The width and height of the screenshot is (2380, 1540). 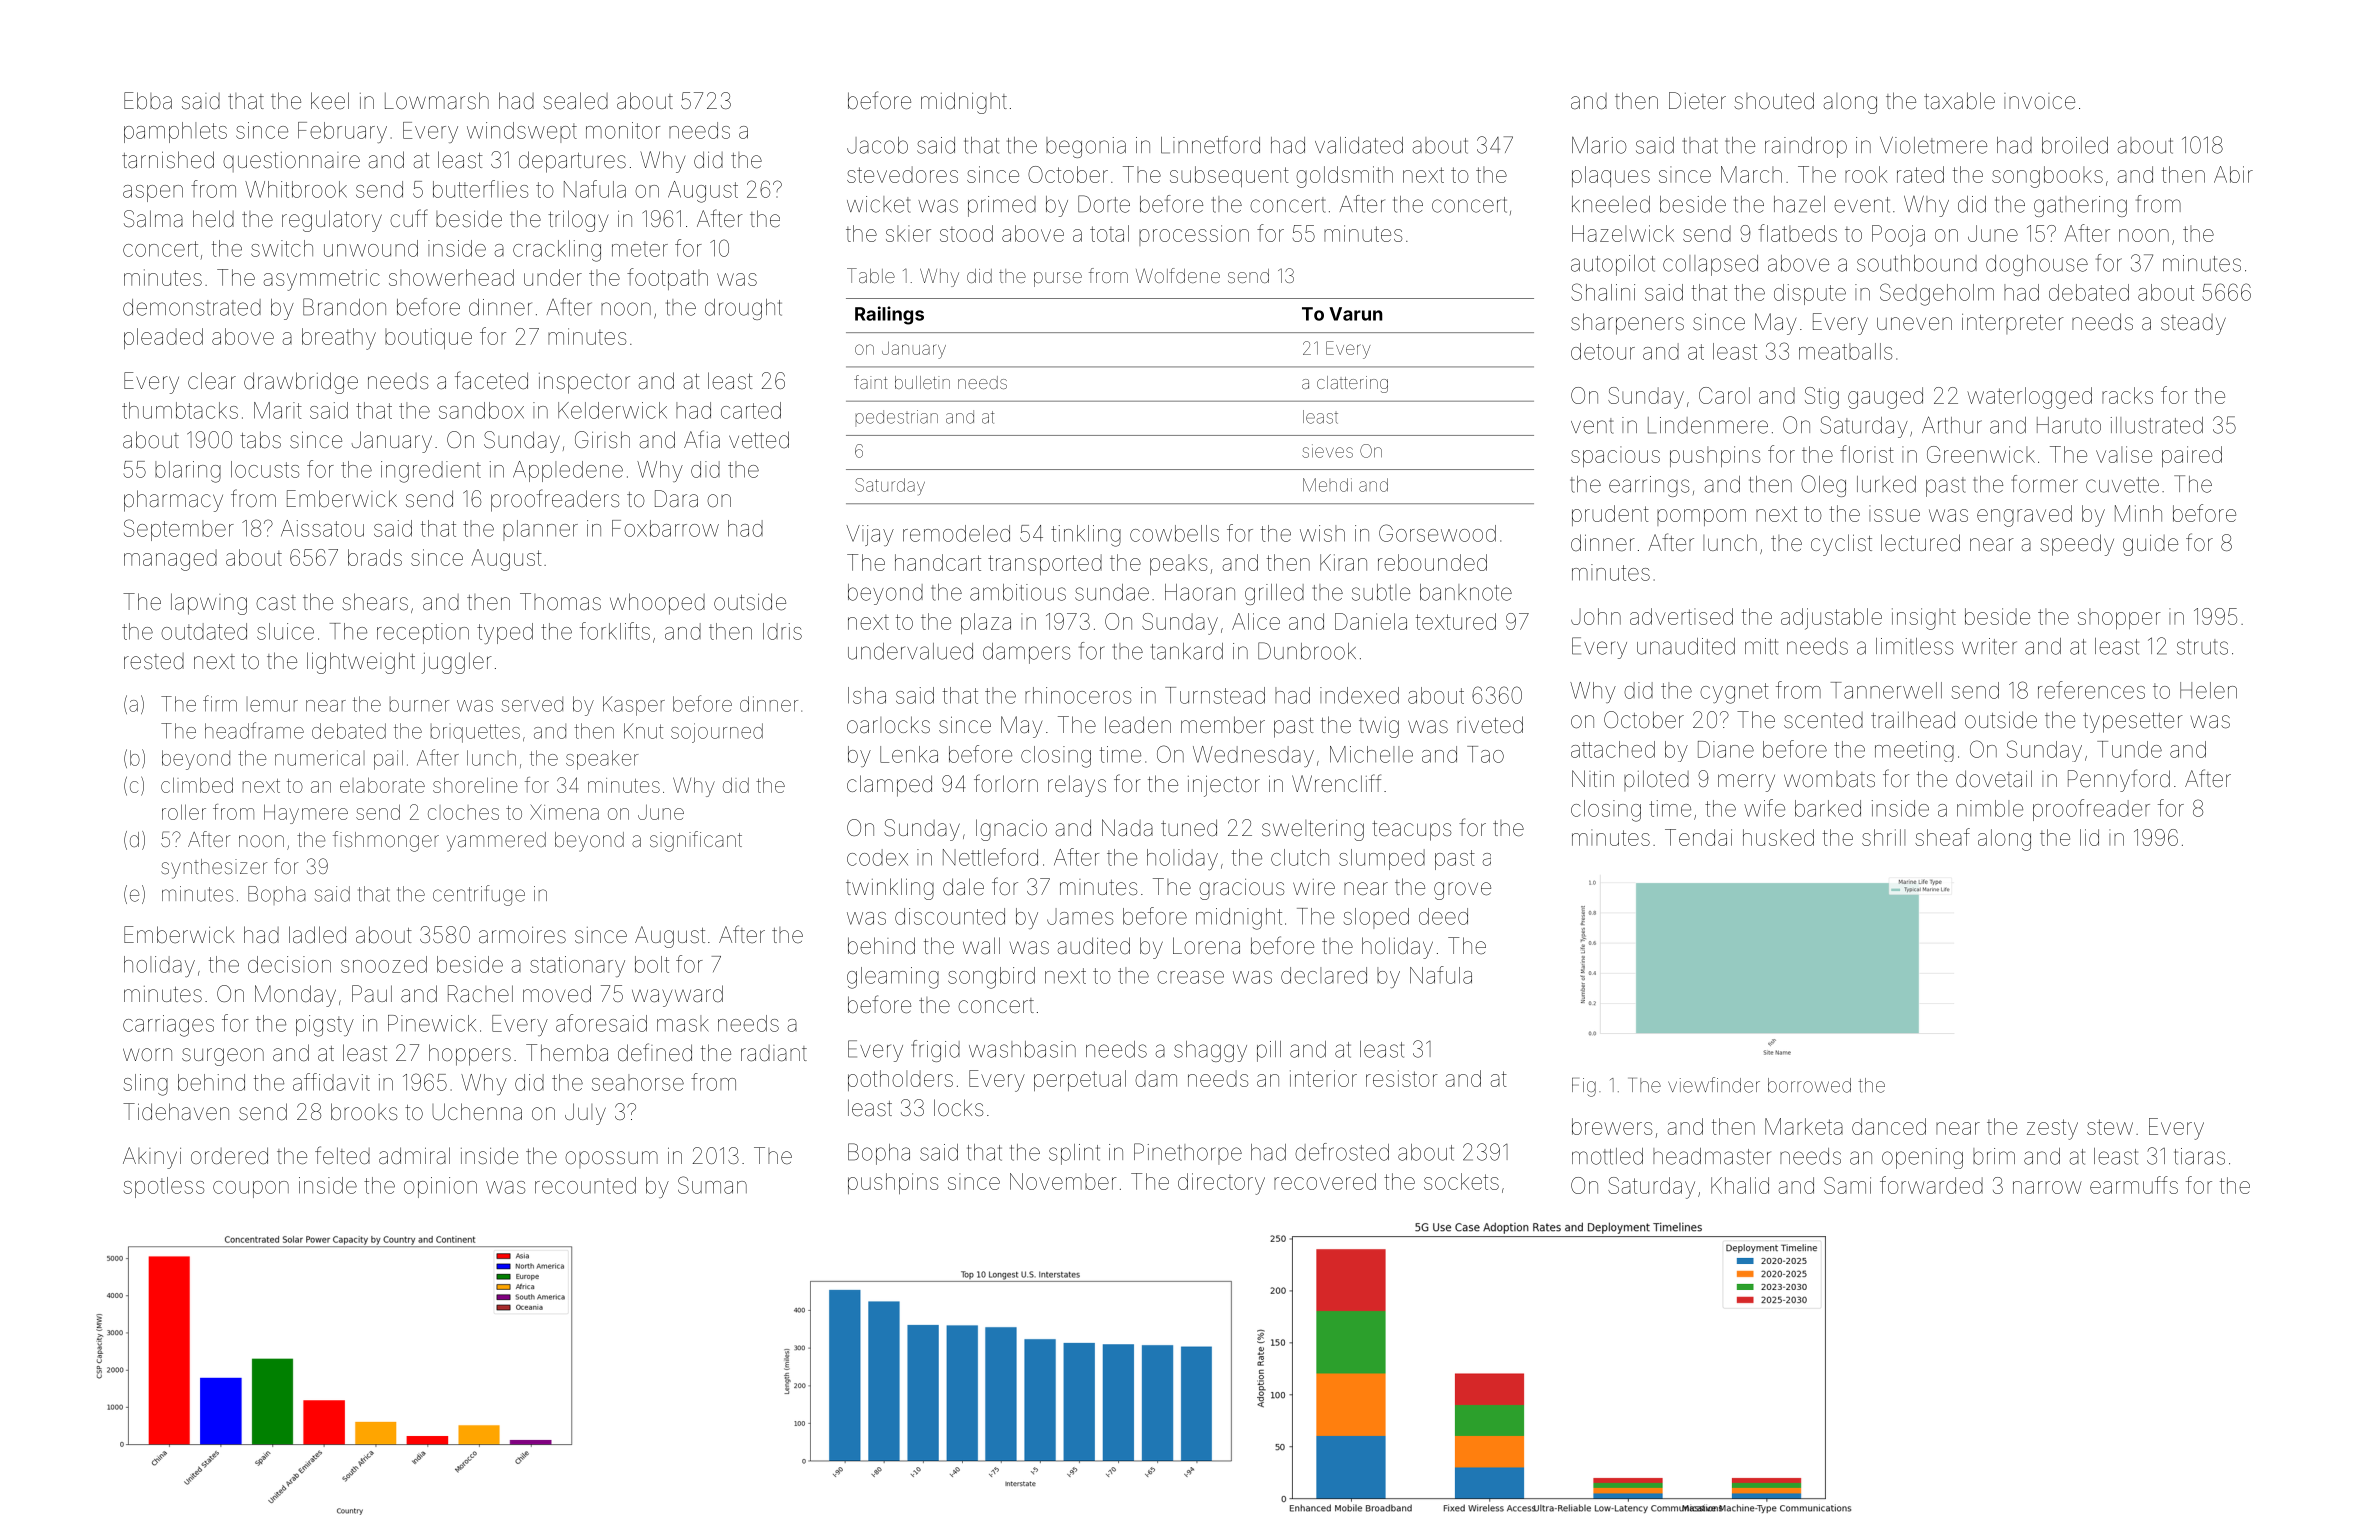 What do you see at coordinates (575, 101) in the screenshot?
I see `sealed` at bounding box center [575, 101].
